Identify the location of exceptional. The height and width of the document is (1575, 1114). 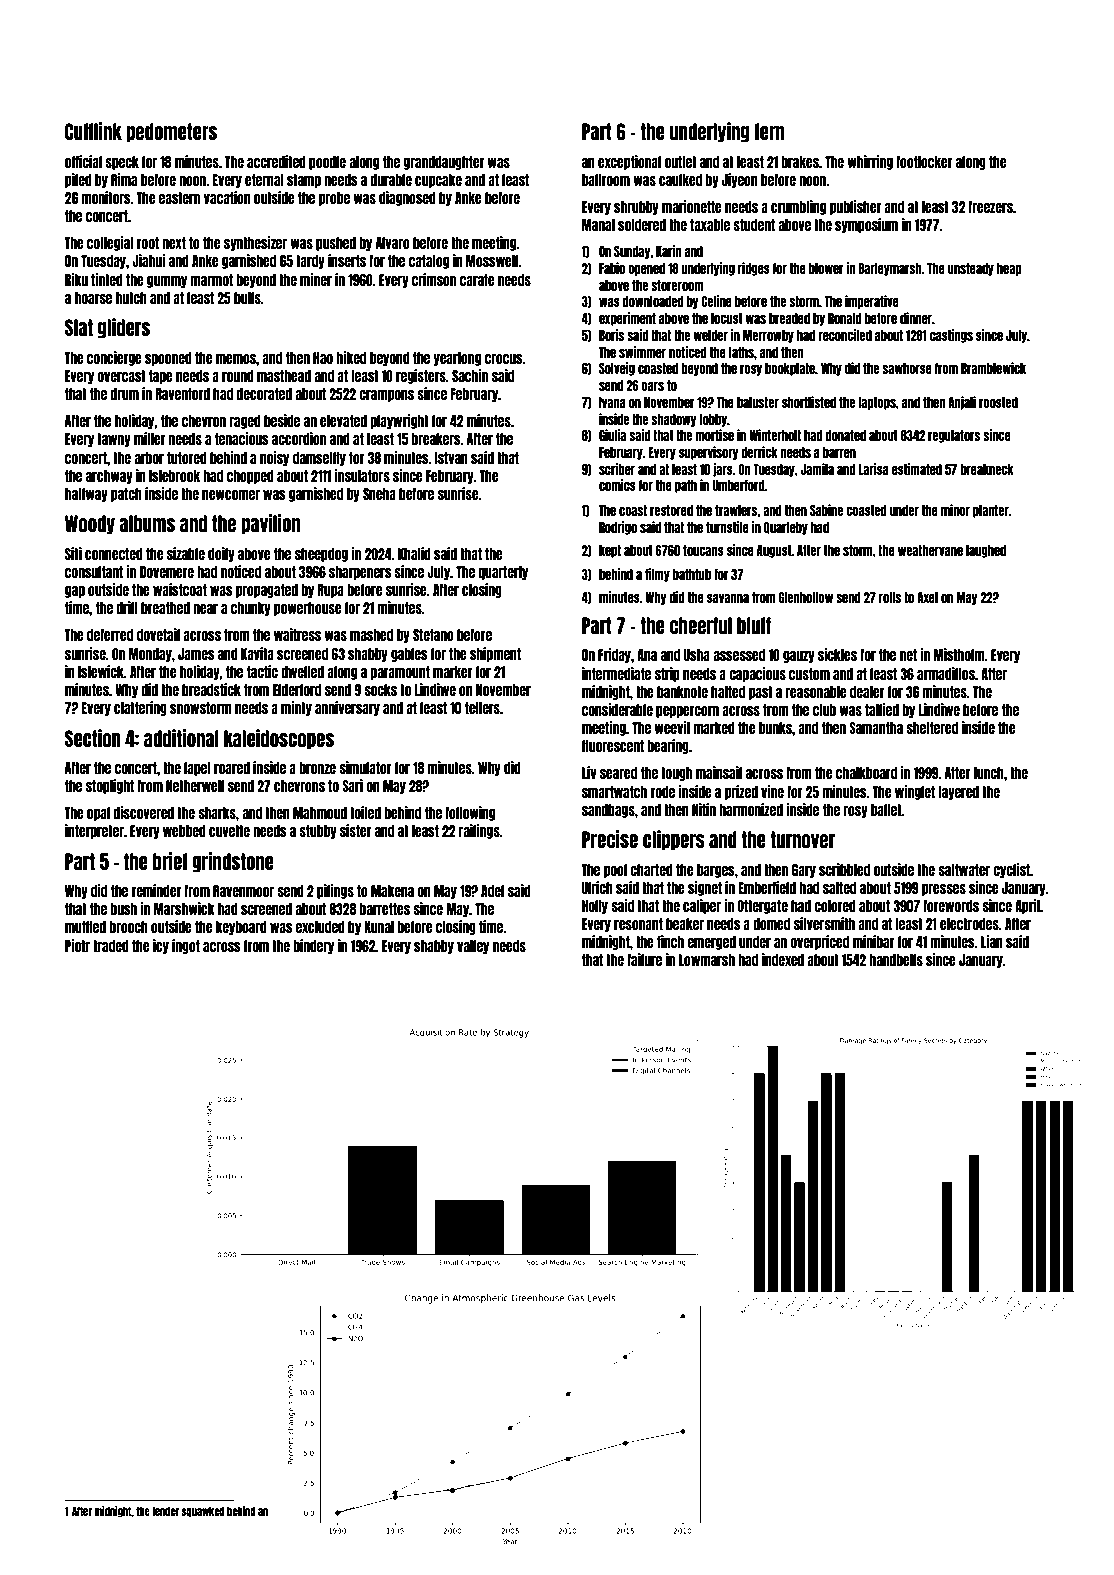
(629, 162).
